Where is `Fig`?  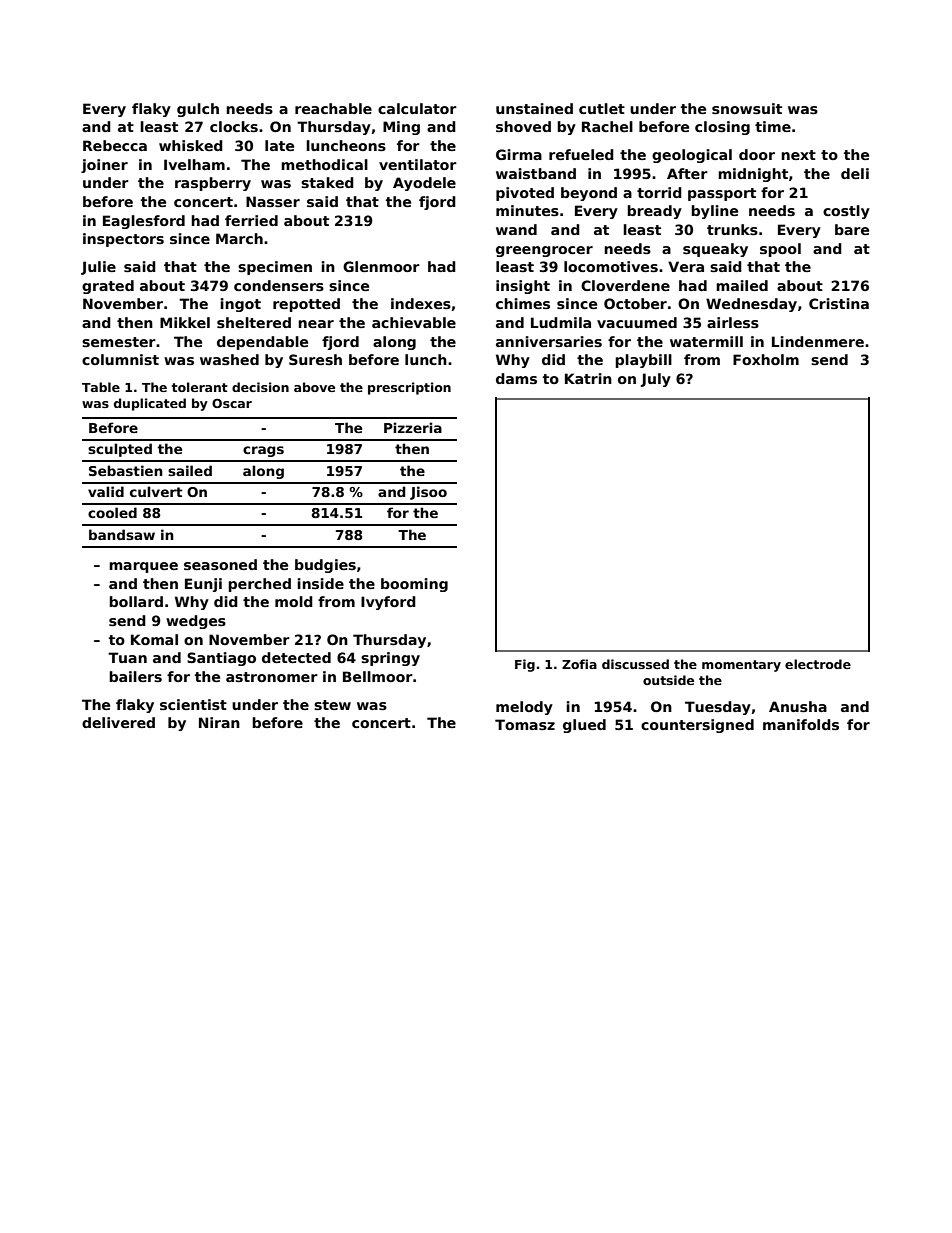 Fig is located at coordinates (525, 665).
